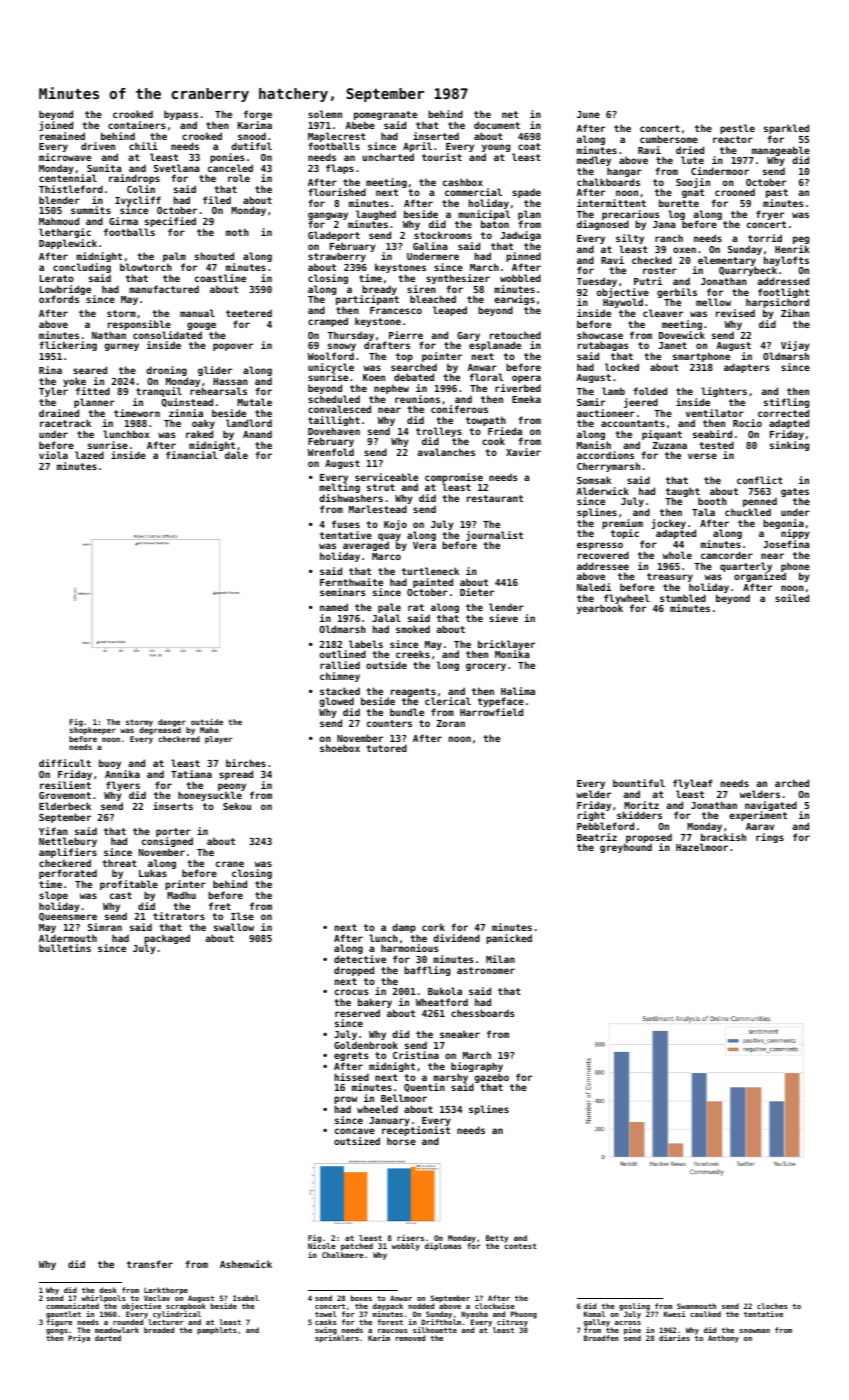 The image size is (849, 1400). I want to click on Hassan, so click(230, 381).
